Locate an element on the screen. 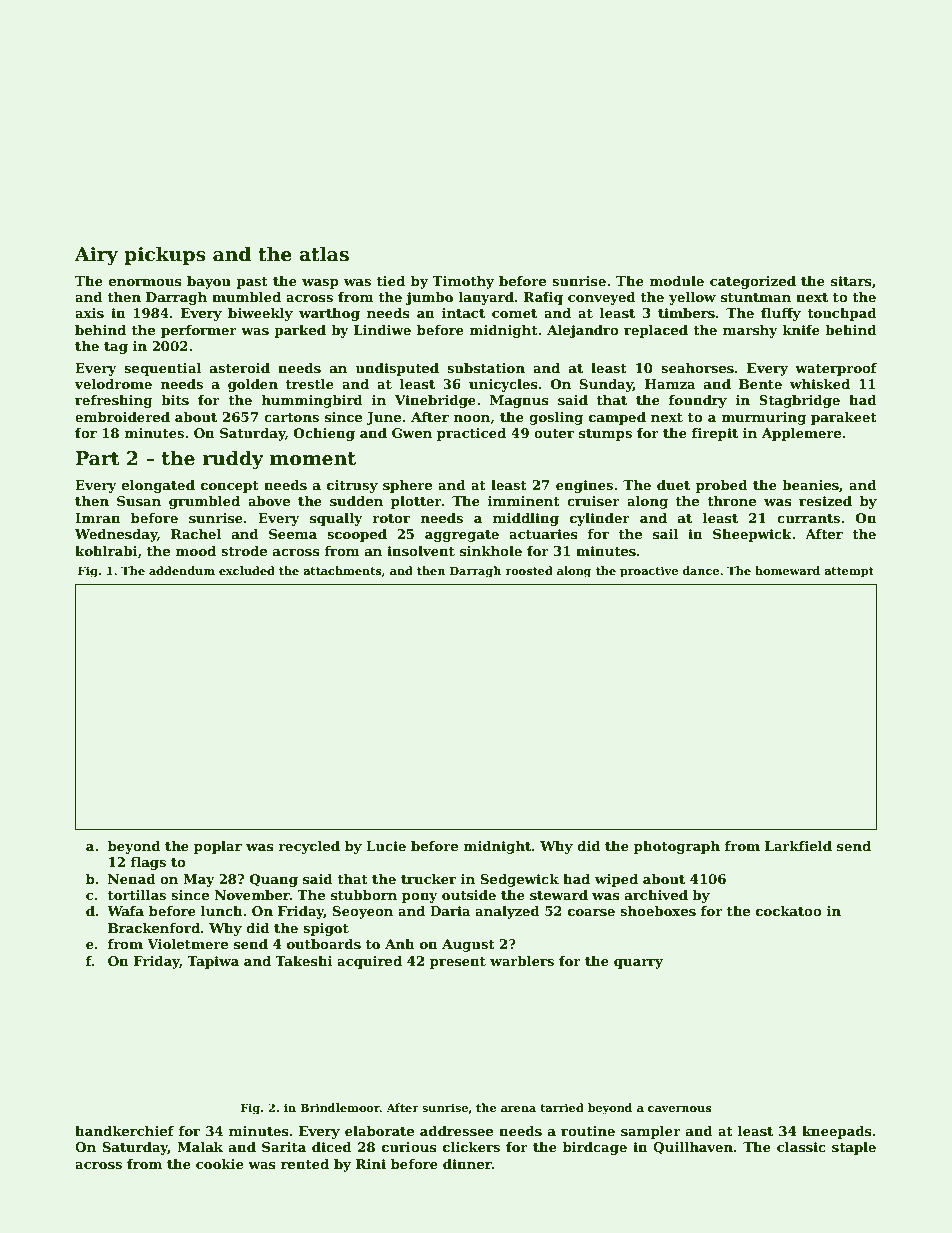 This screenshot has height=1233, width=952. homeward is located at coordinates (787, 570).
